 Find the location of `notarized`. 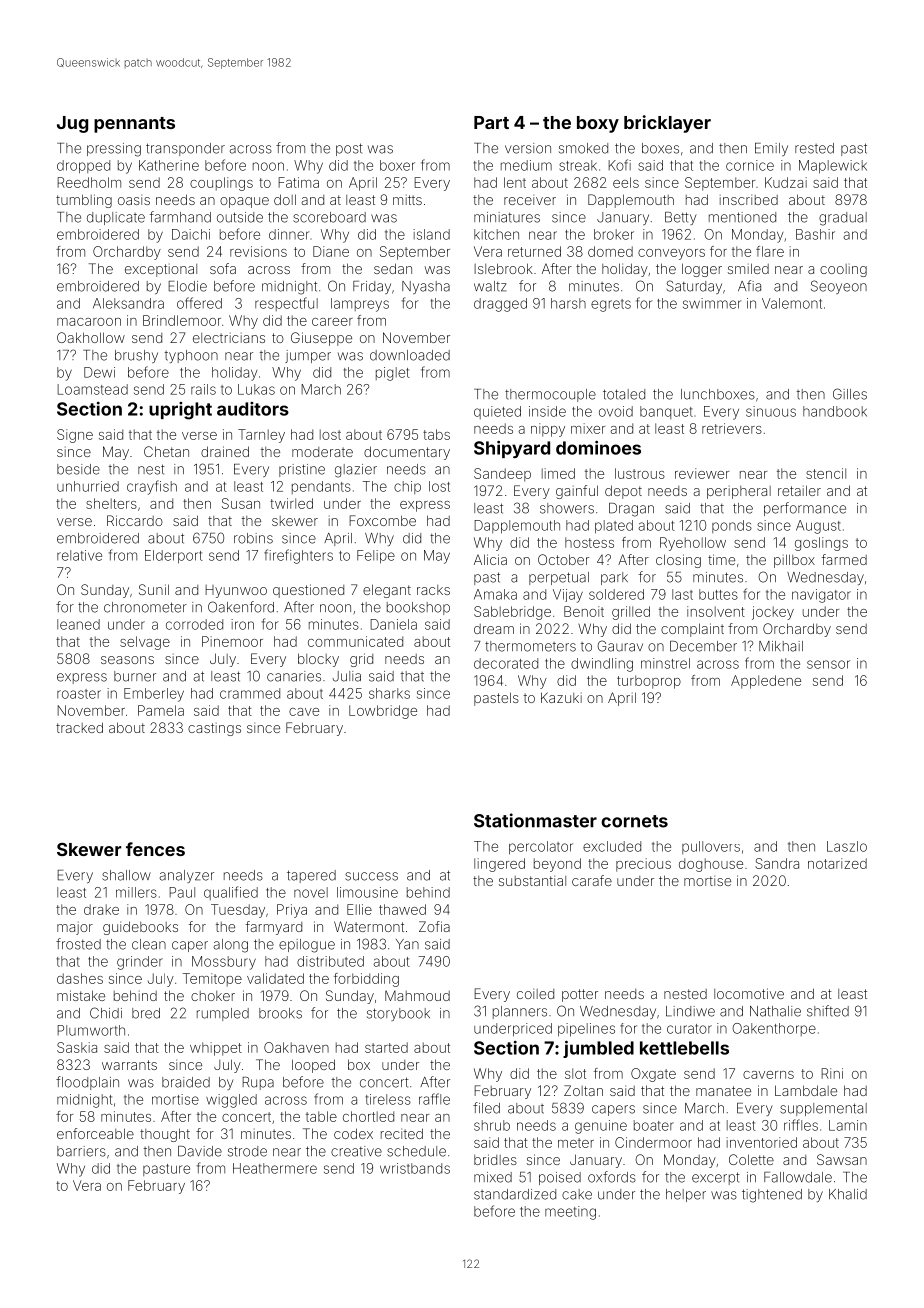

notarized is located at coordinates (837, 863).
